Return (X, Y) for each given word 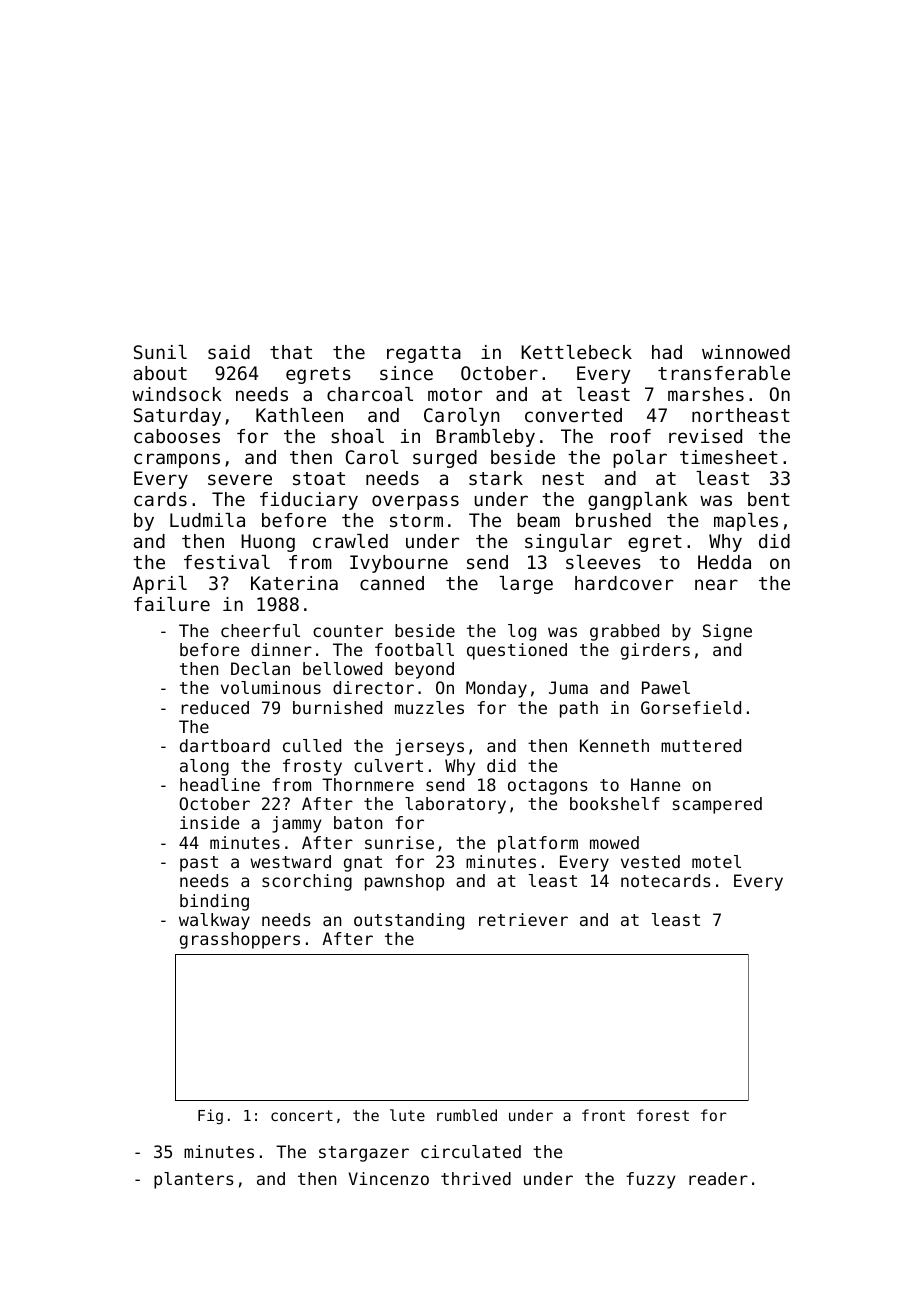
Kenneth (614, 745)
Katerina (294, 583)
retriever (523, 919)
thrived (476, 1178)
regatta (424, 354)
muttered (701, 745)
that (291, 352)
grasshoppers (240, 940)
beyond (424, 670)
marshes (706, 394)
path (579, 709)
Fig (210, 1116)
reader (718, 1178)
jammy (297, 824)
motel (716, 861)
